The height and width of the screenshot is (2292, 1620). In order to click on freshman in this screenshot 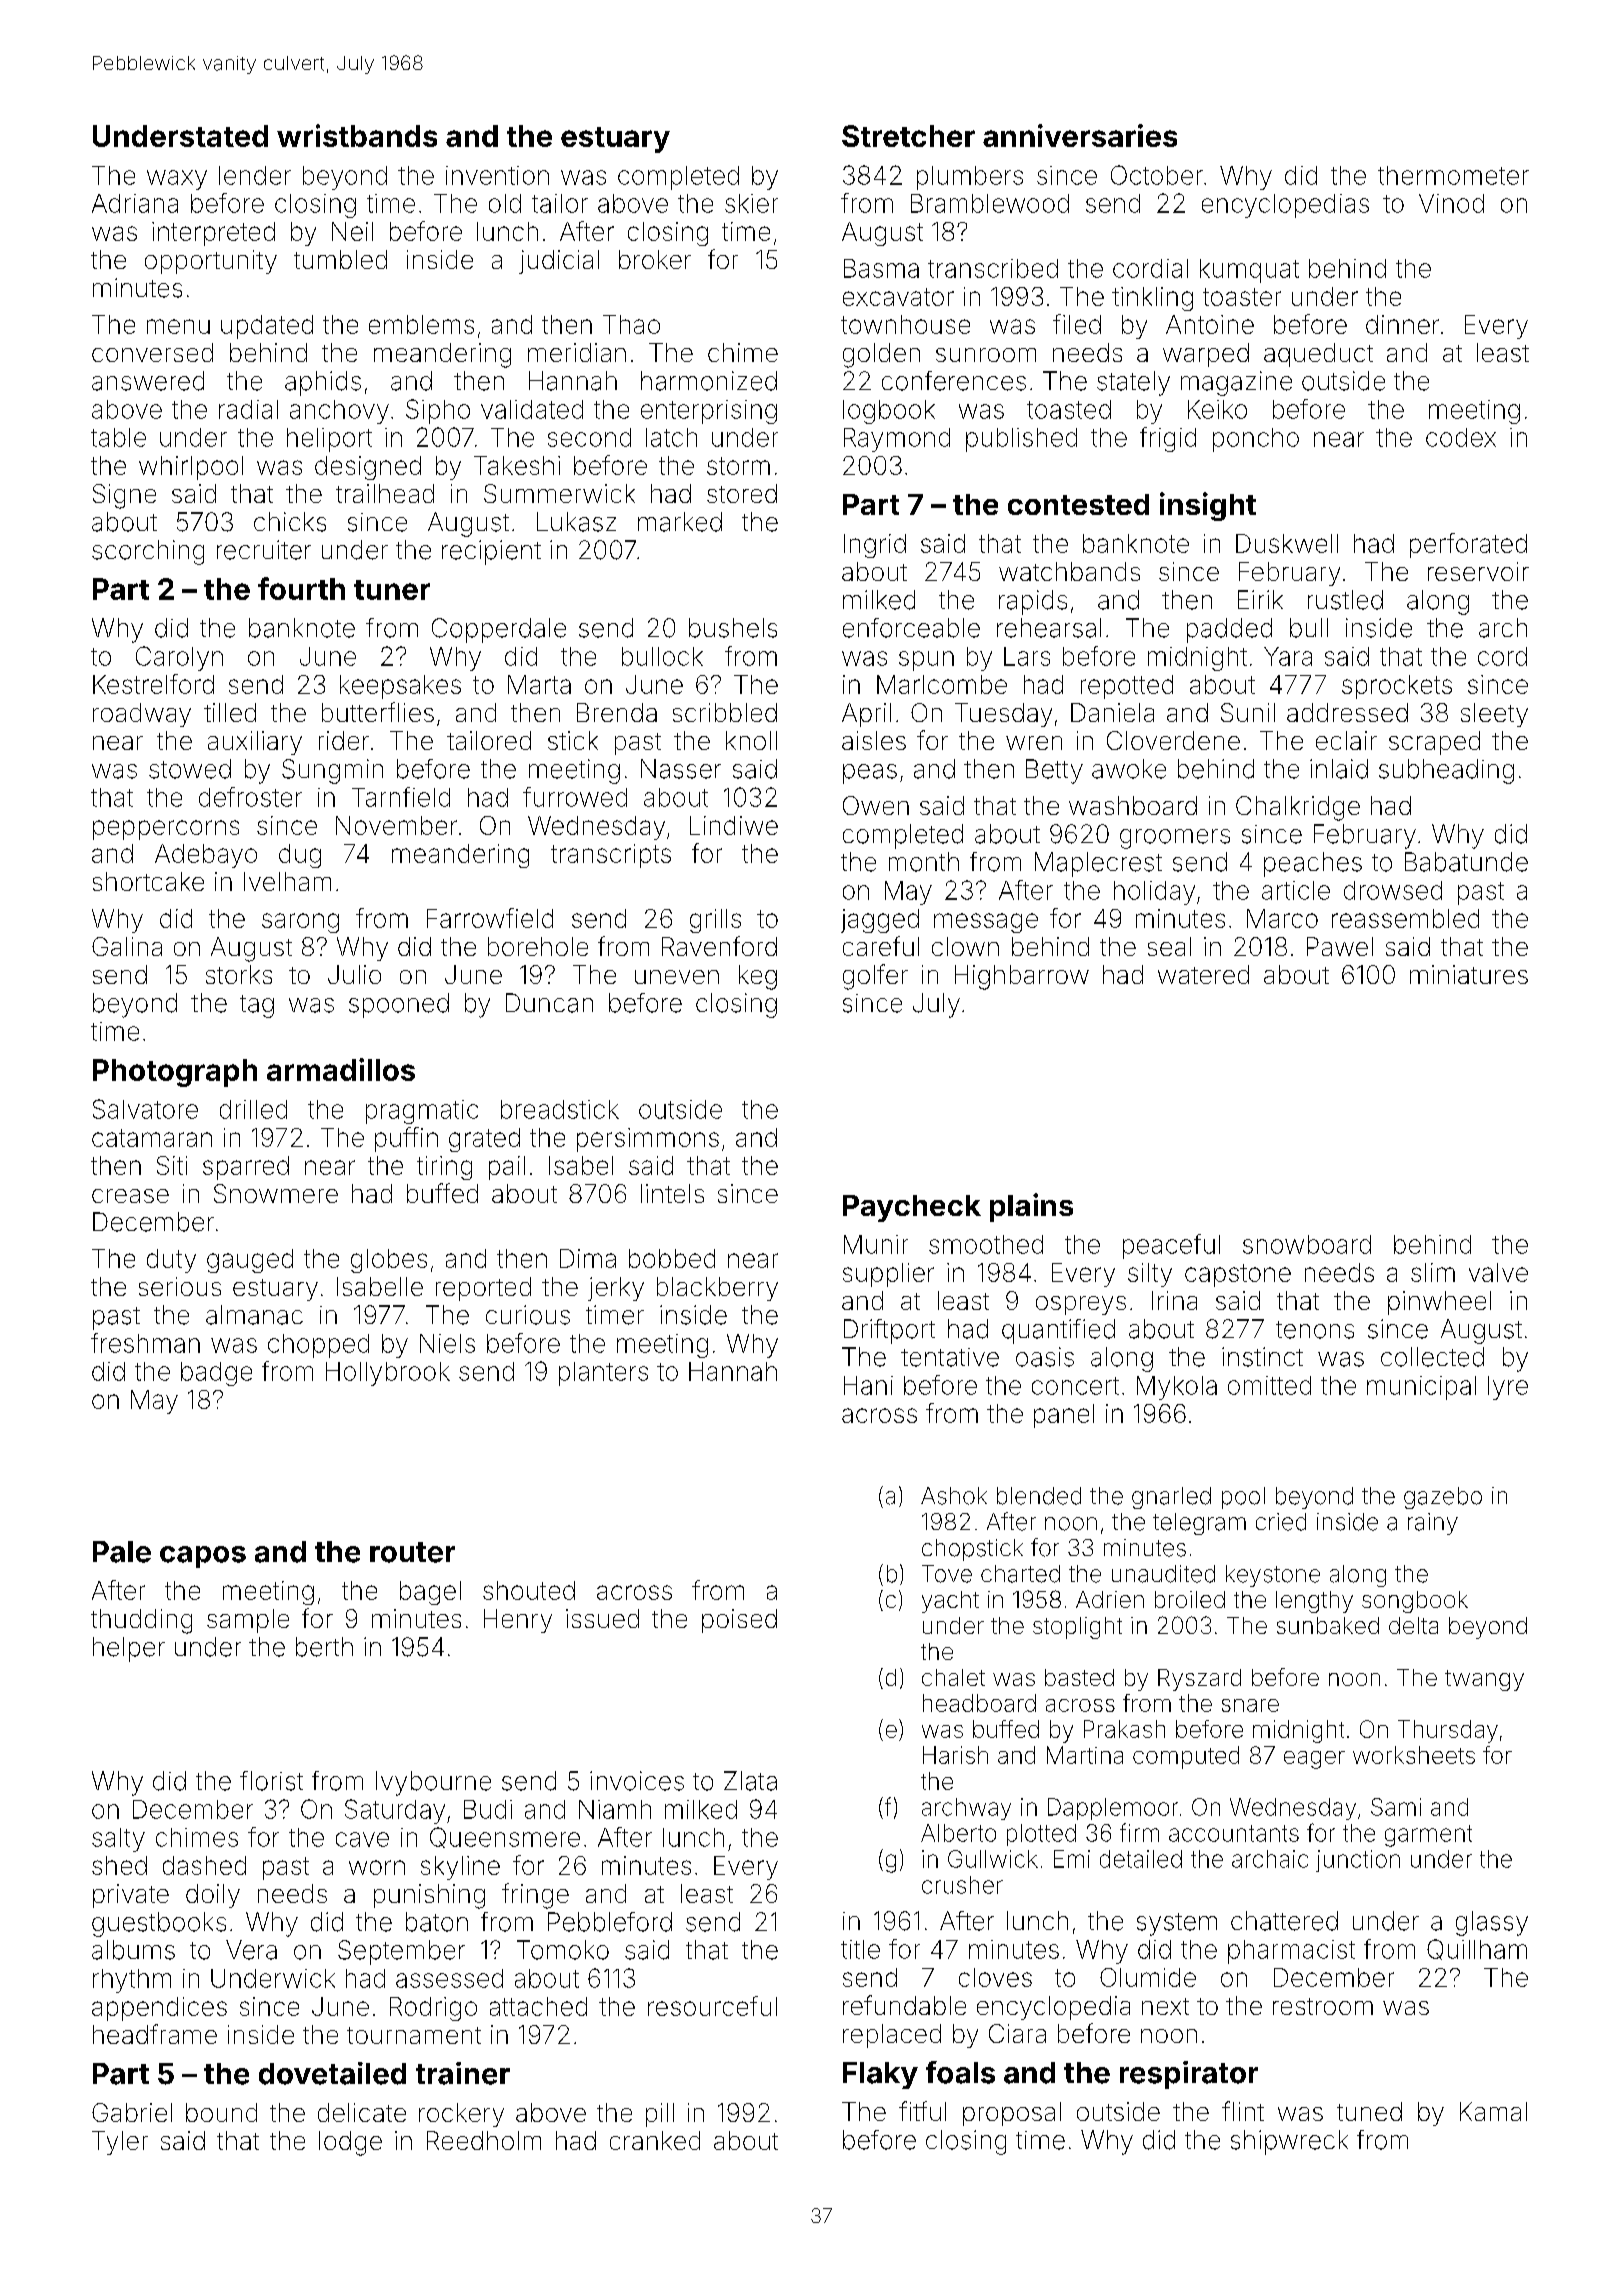, I will do `click(145, 1343)`.
